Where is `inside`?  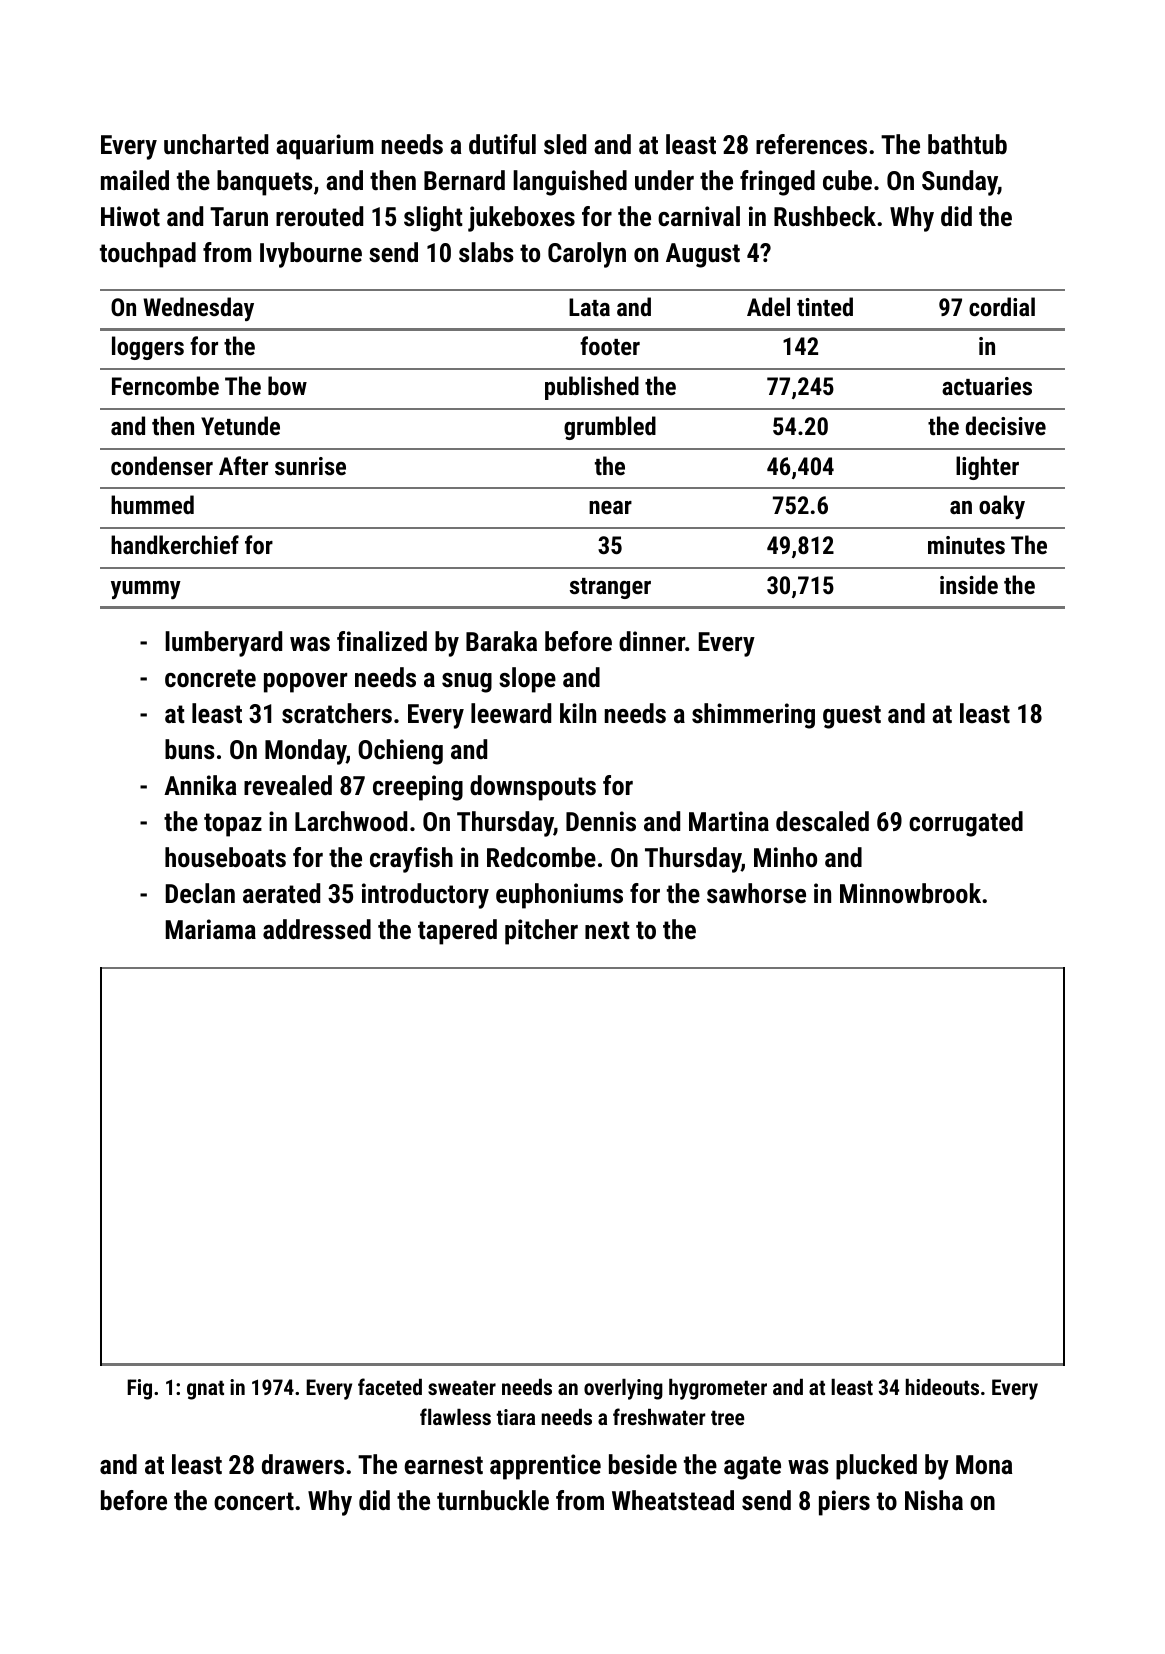 inside is located at coordinates (969, 584).
